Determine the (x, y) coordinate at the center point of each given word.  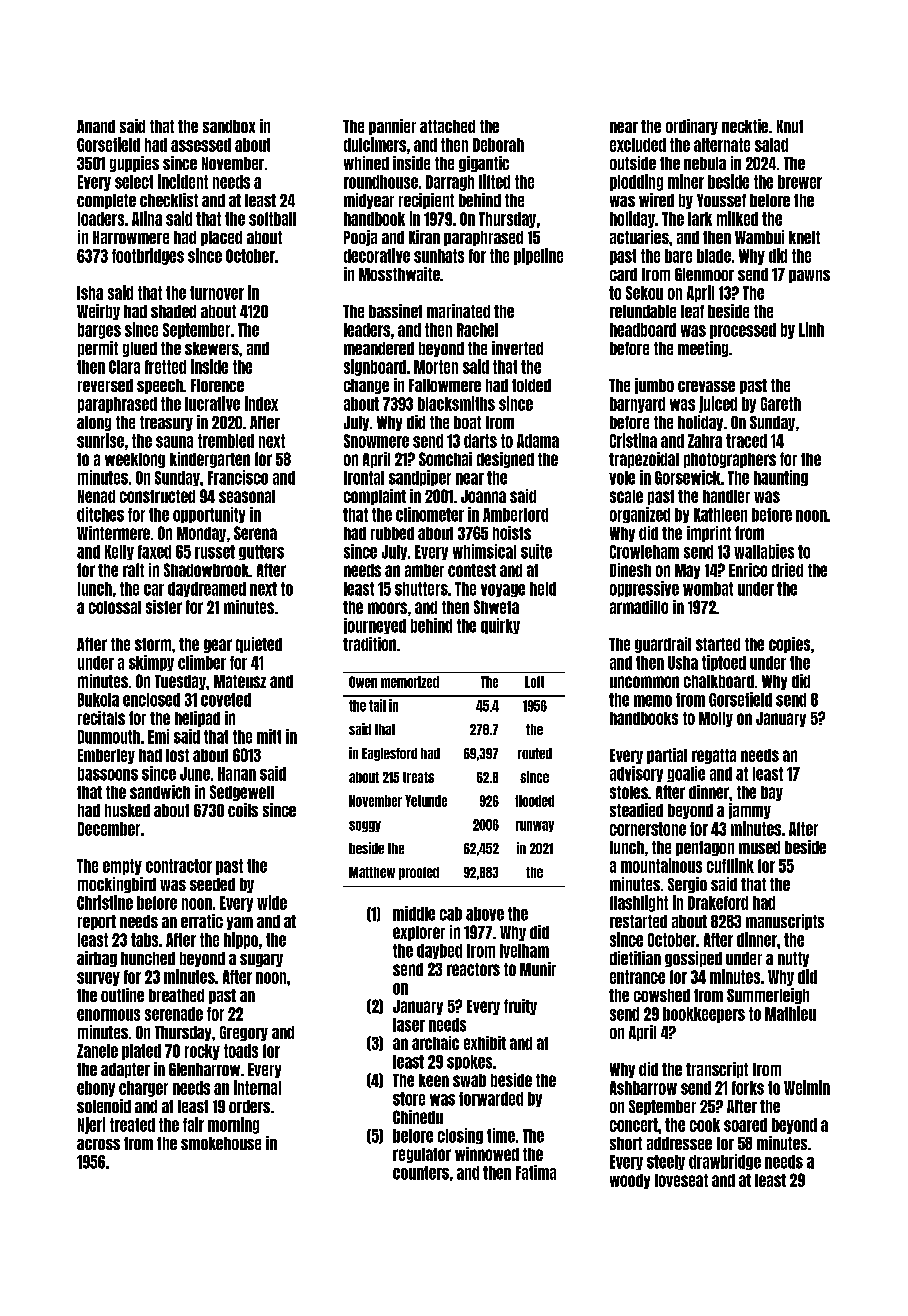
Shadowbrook (206, 570)
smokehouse (221, 1143)
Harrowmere (131, 237)
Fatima (536, 1172)
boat (467, 422)
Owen (363, 682)
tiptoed (724, 663)
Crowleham (644, 552)
